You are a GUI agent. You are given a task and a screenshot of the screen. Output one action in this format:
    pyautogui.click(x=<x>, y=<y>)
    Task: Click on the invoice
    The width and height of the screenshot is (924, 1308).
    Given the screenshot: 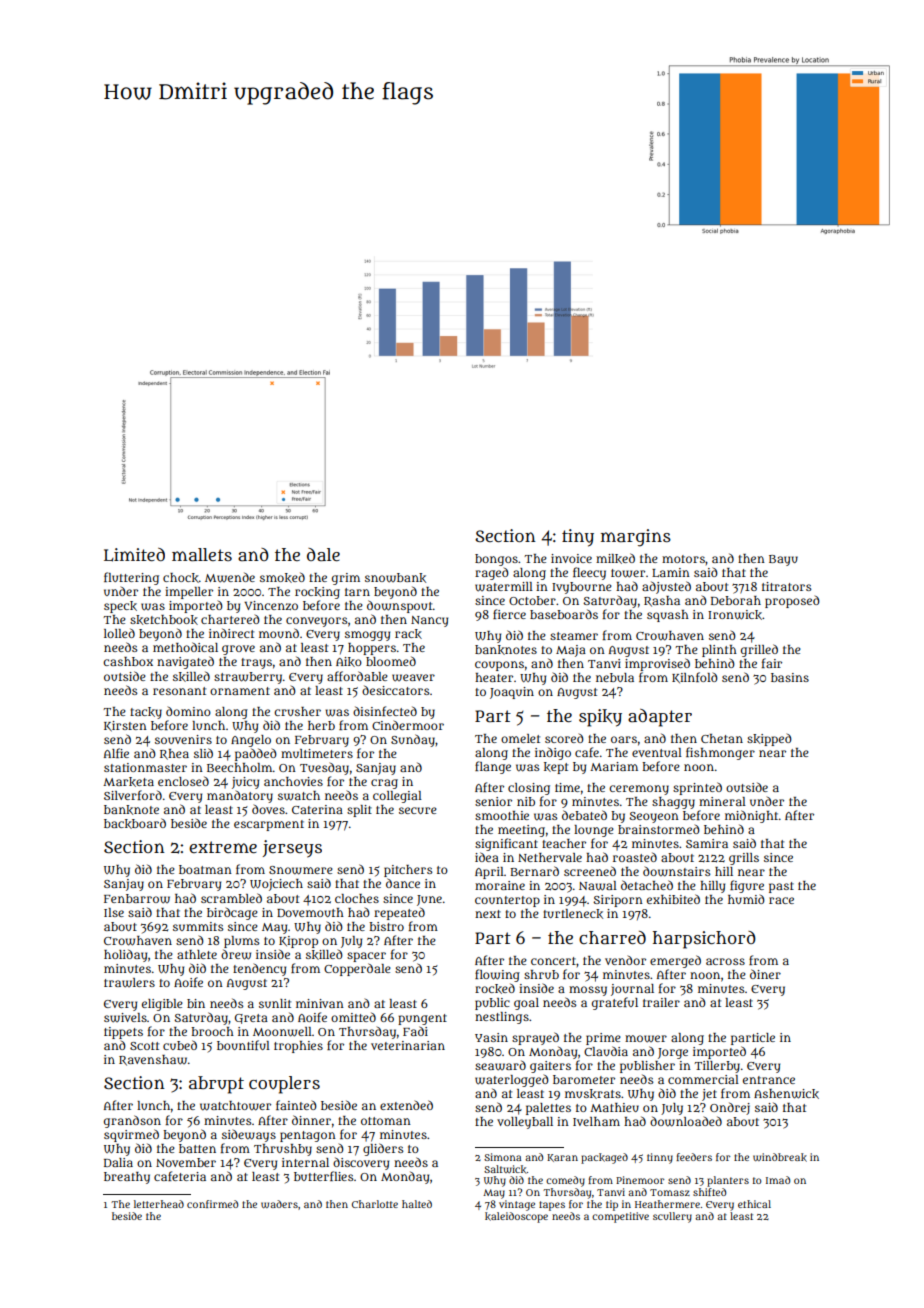 What is the action you would take?
    pyautogui.click(x=571, y=558)
